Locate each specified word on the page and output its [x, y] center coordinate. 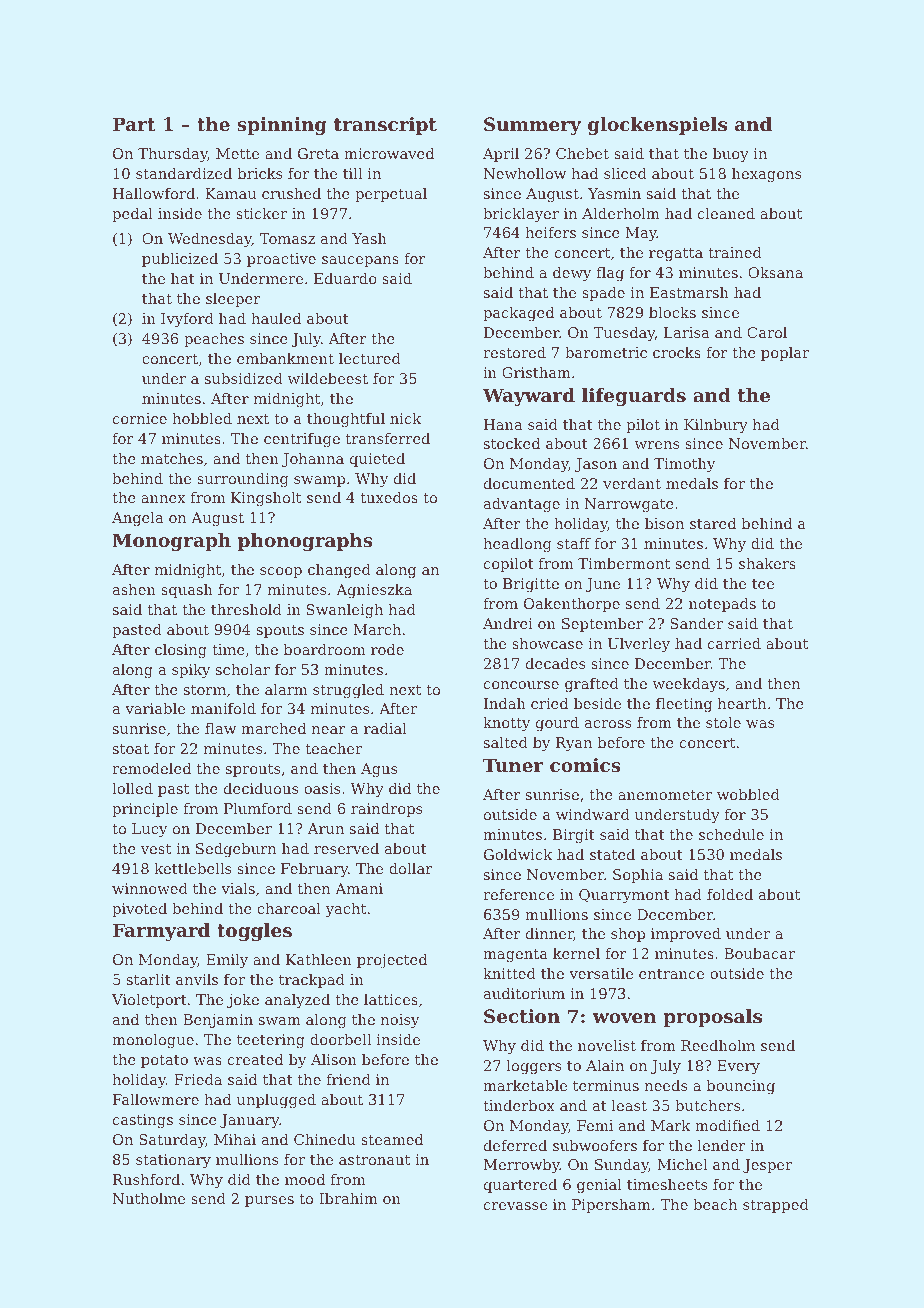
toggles [254, 932]
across [608, 724]
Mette [237, 153]
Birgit [574, 836]
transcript [385, 126]
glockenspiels [657, 126]
